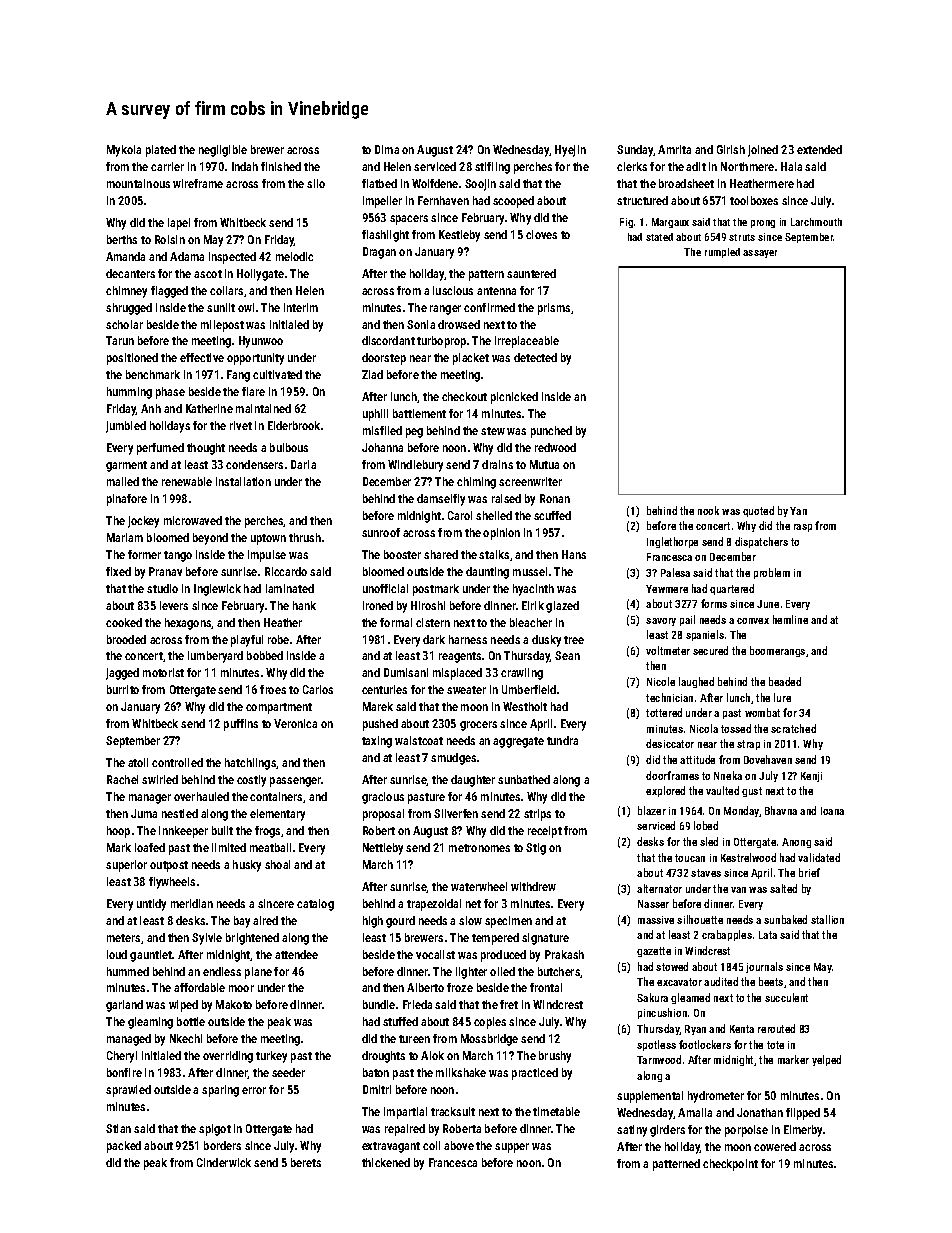  What do you see at coordinates (562, 607) in the document?
I see `glazed` at bounding box center [562, 607].
